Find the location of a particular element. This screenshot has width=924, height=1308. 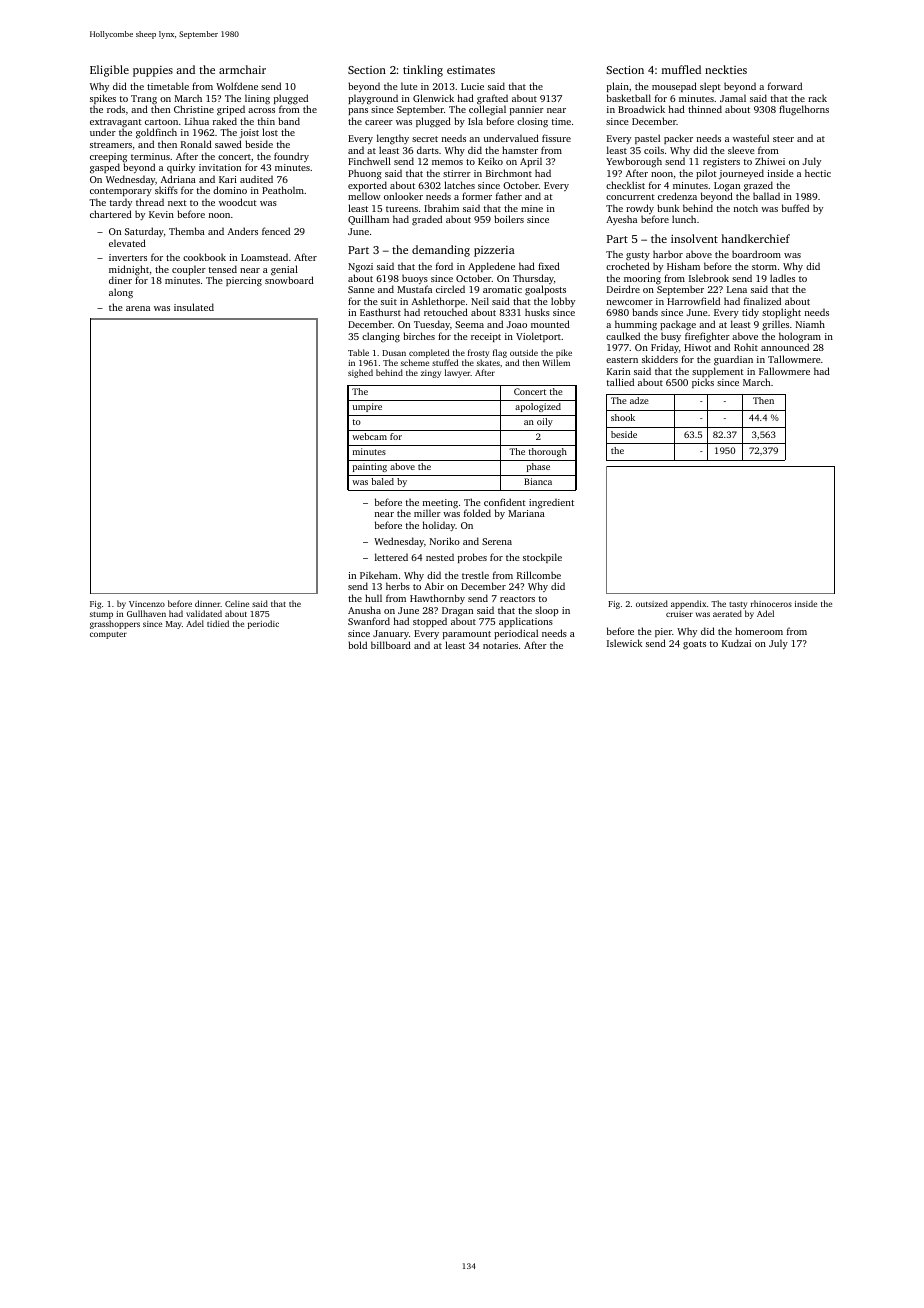

puppies is located at coordinates (153, 71).
